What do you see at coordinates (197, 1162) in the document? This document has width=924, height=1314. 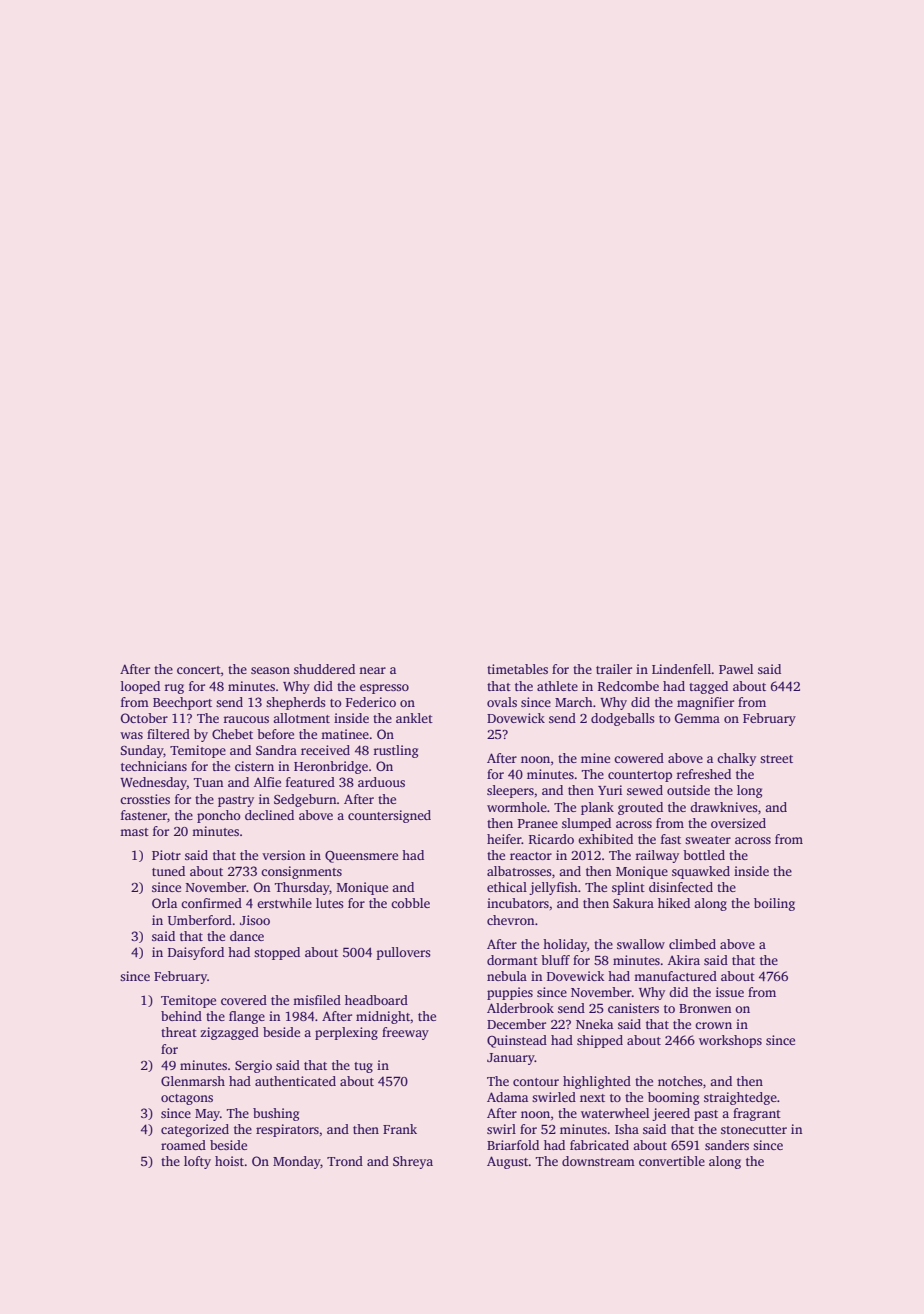 I see `lofty` at bounding box center [197, 1162].
